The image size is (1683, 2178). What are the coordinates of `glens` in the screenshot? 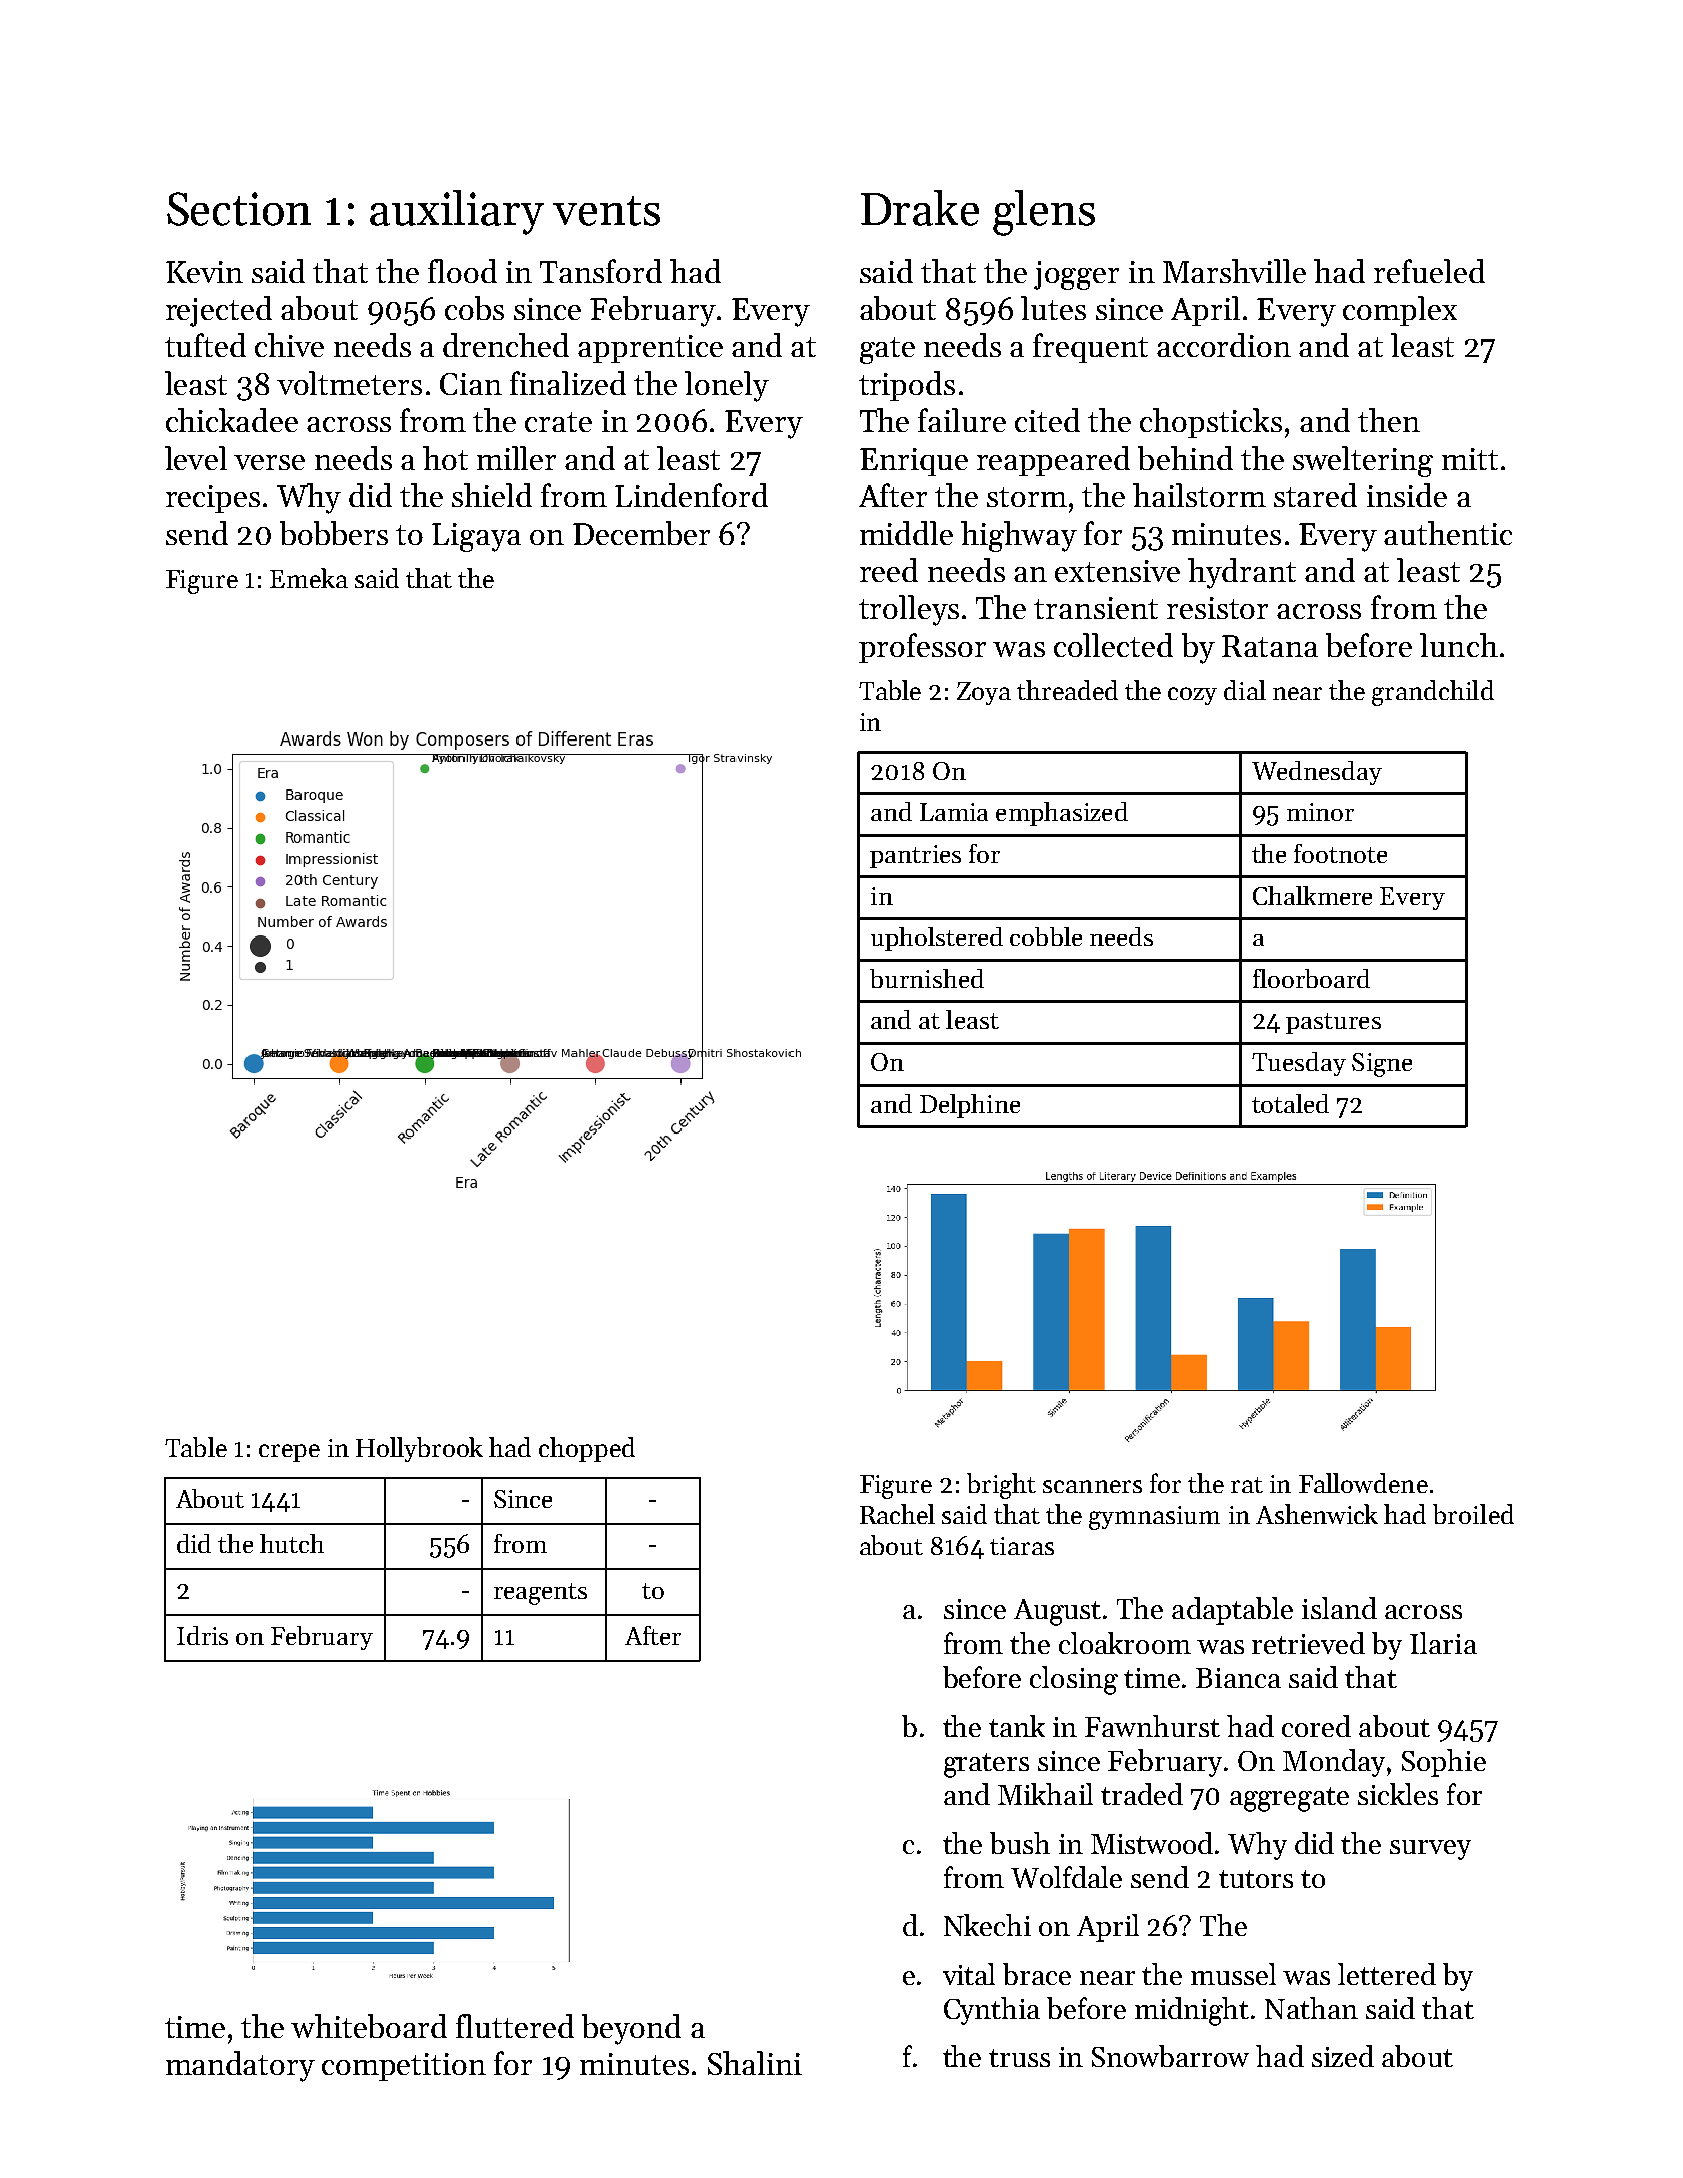 It's located at (1044, 213).
